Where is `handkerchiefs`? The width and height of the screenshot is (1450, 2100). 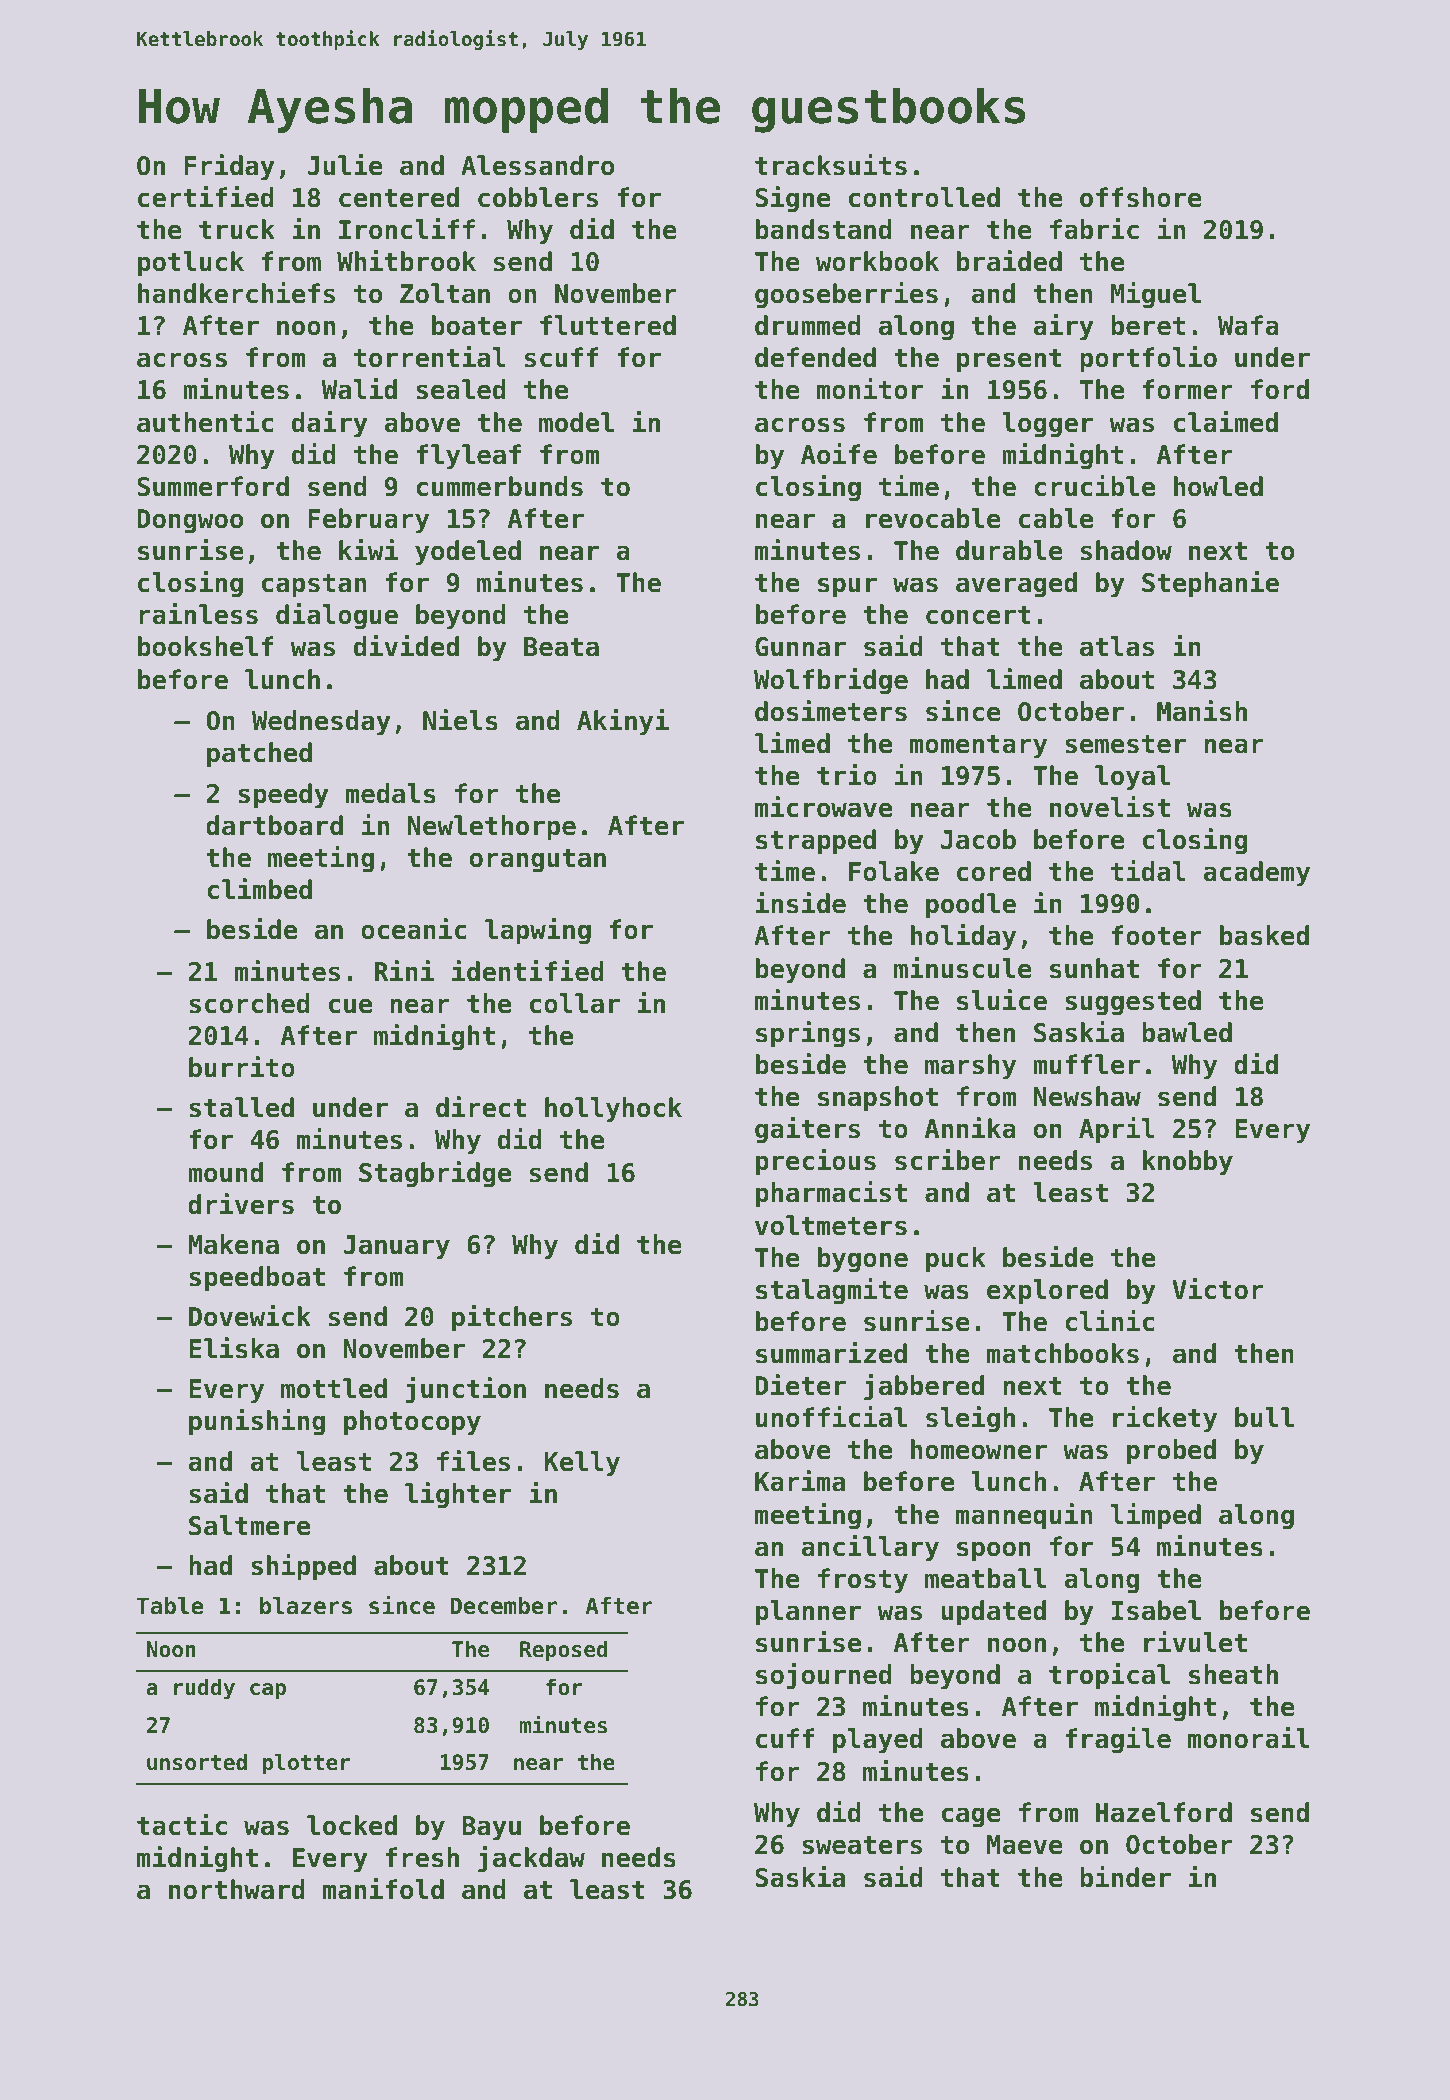
handkerchiefs is located at coordinates (236, 293).
